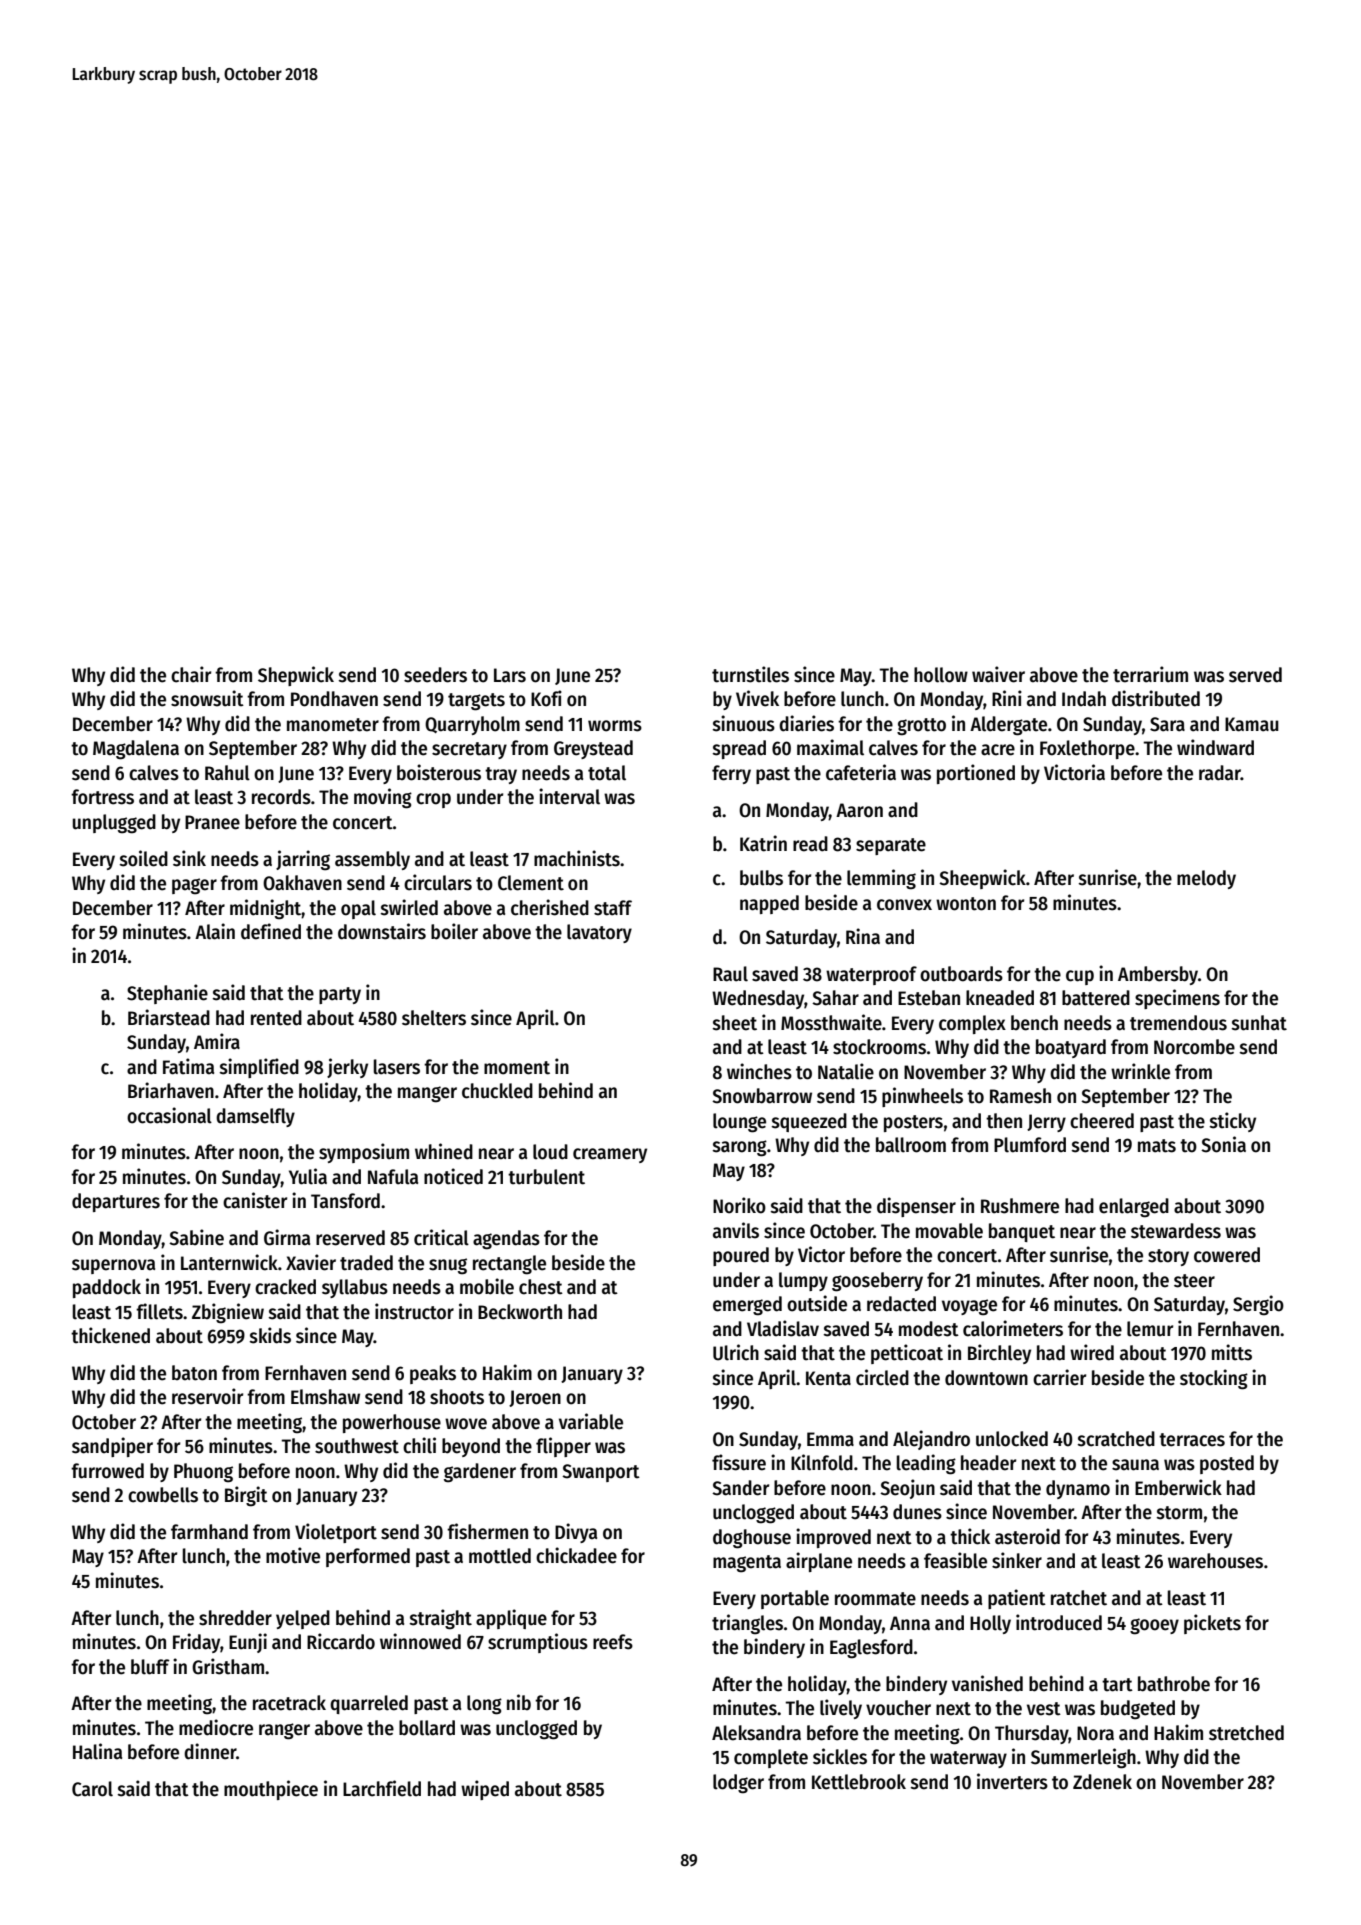  I want to click on mouthpiece, so click(271, 1790).
